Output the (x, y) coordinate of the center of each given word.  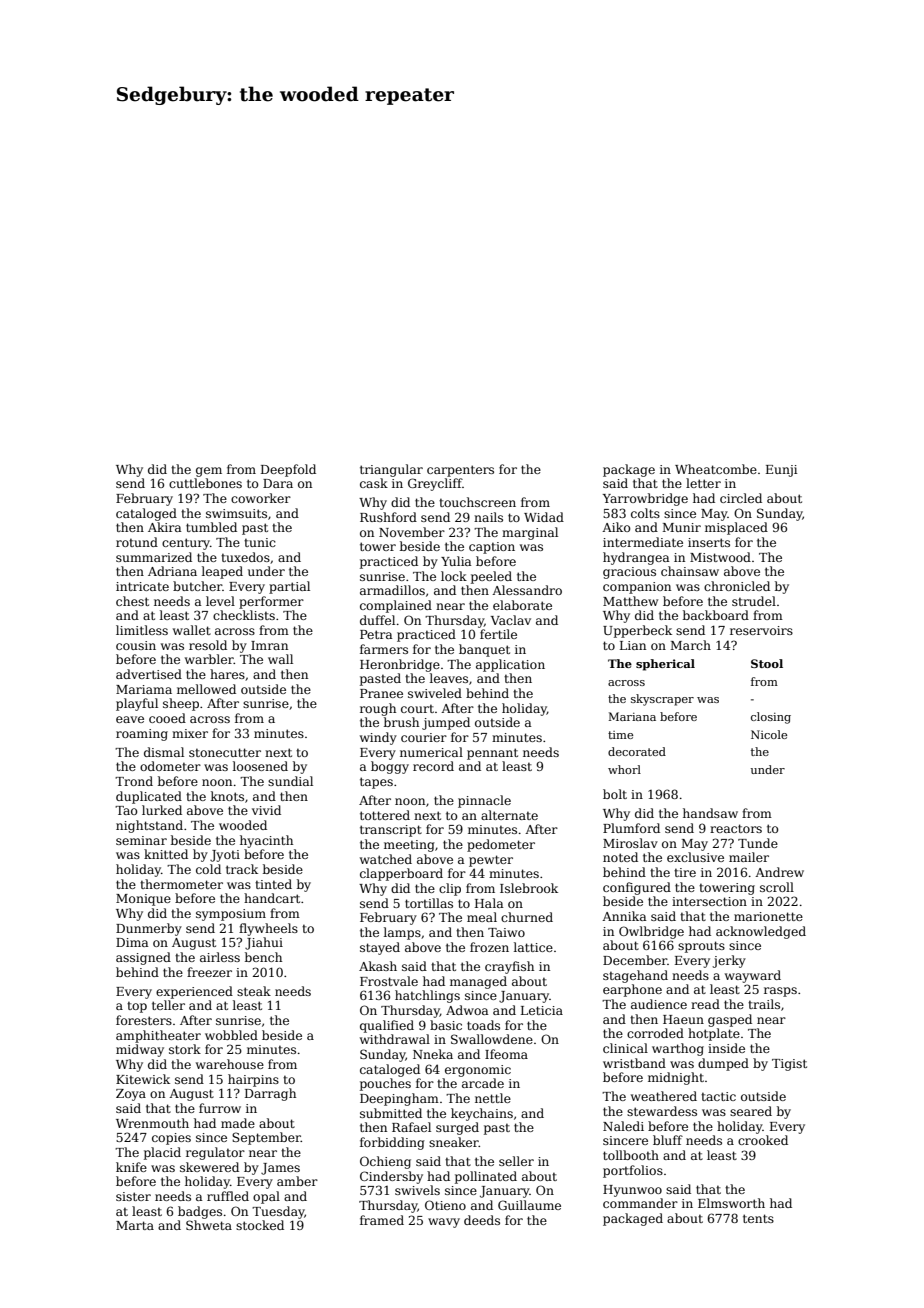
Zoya (131, 1095)
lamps (402, 933)
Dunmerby (149, 929)
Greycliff (435, 484)
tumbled (211, 527)
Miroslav (630, 843)
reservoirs (761, 630)
